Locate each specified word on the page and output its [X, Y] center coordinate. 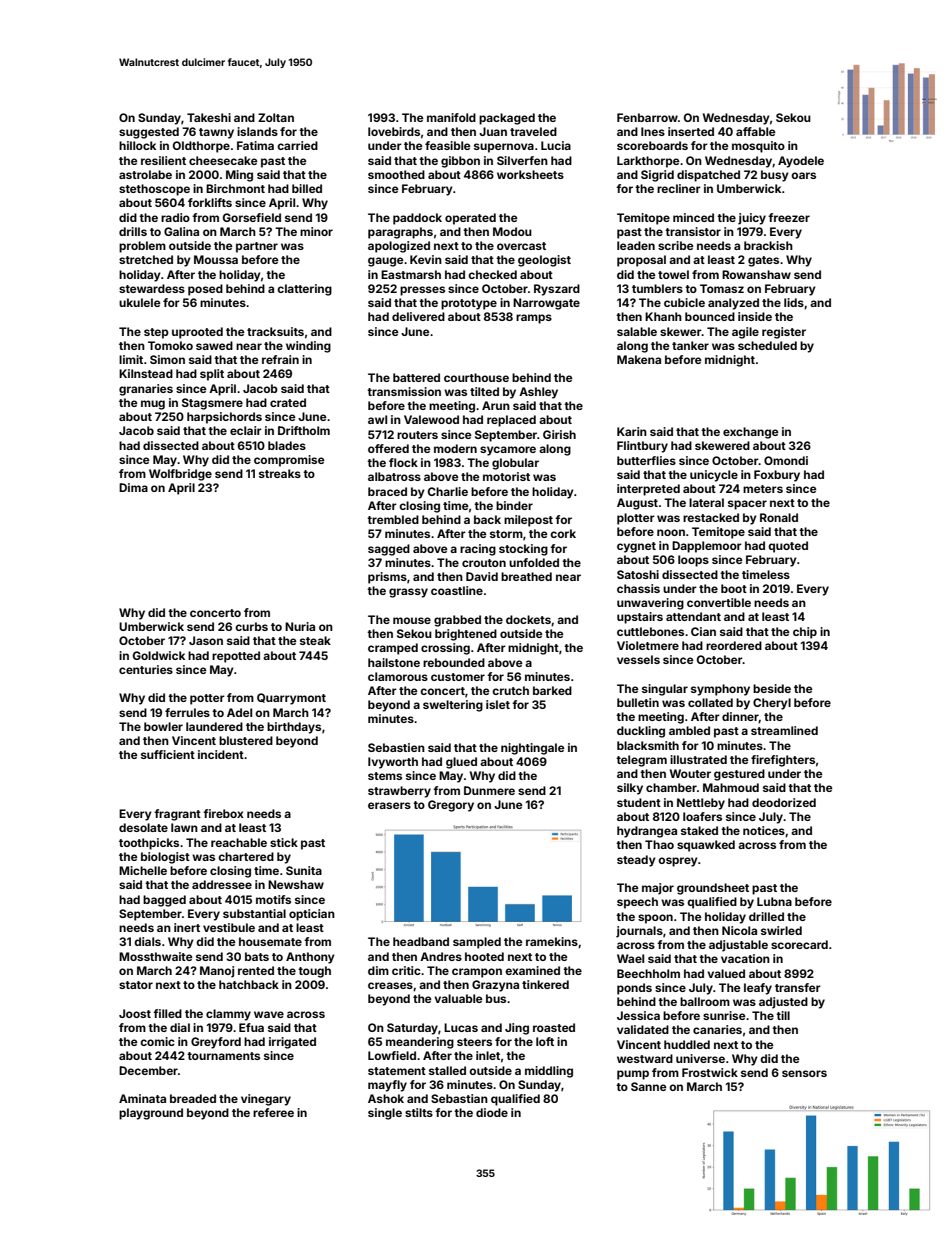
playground [151, 1114]
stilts [419, 1112]
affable [756, 131]
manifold [451, 117]
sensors [804, 1073]
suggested [149, 133]
